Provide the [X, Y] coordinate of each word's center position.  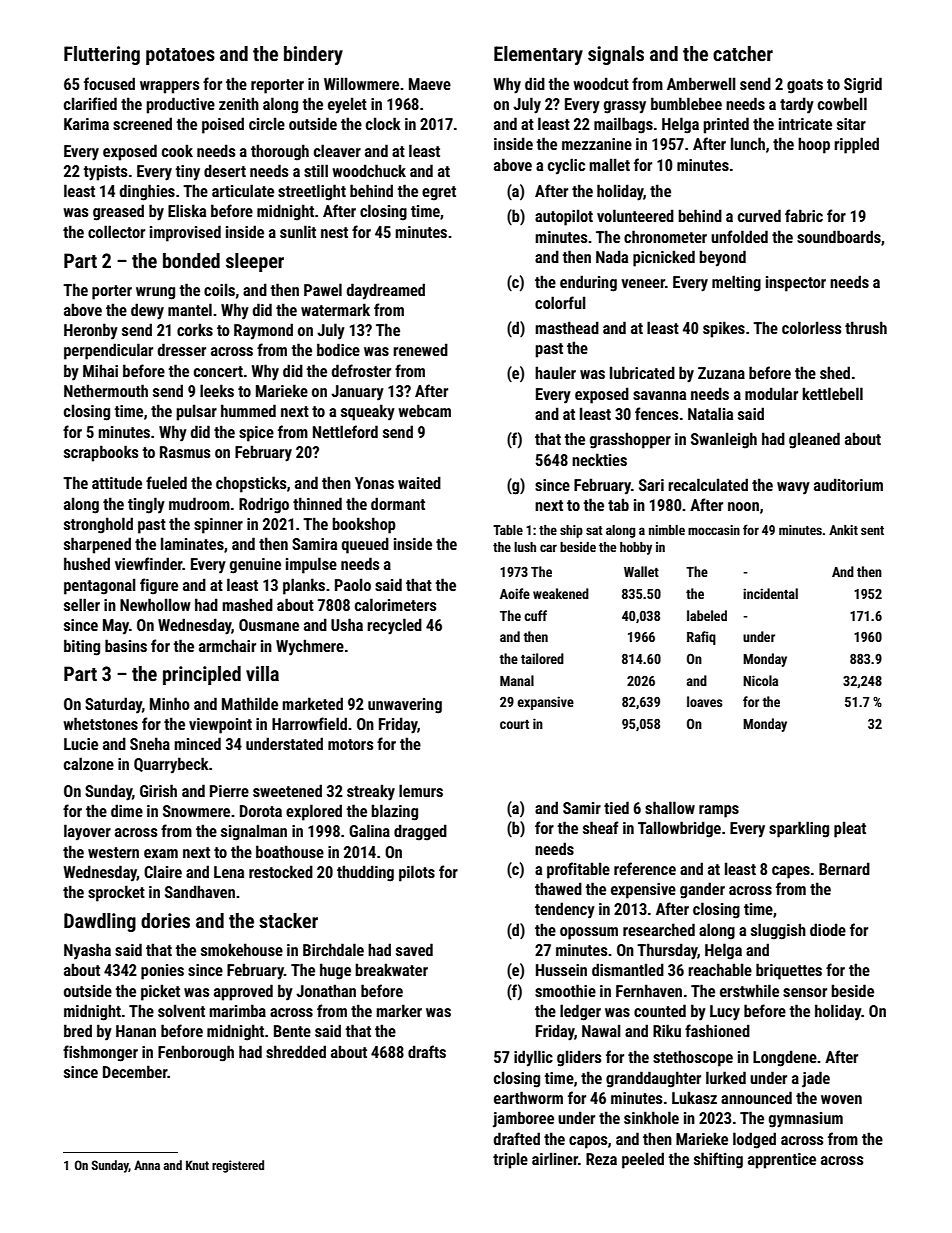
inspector [796, 284]
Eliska [187, 210]
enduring [588, 283]
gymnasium [806, 1120]
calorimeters [395, 604]
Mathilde [250, 703]
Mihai [100, 370]
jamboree [523, 1119]
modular [771, 393]
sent [872, 530]
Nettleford [345, 431]
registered [238, 1166]
